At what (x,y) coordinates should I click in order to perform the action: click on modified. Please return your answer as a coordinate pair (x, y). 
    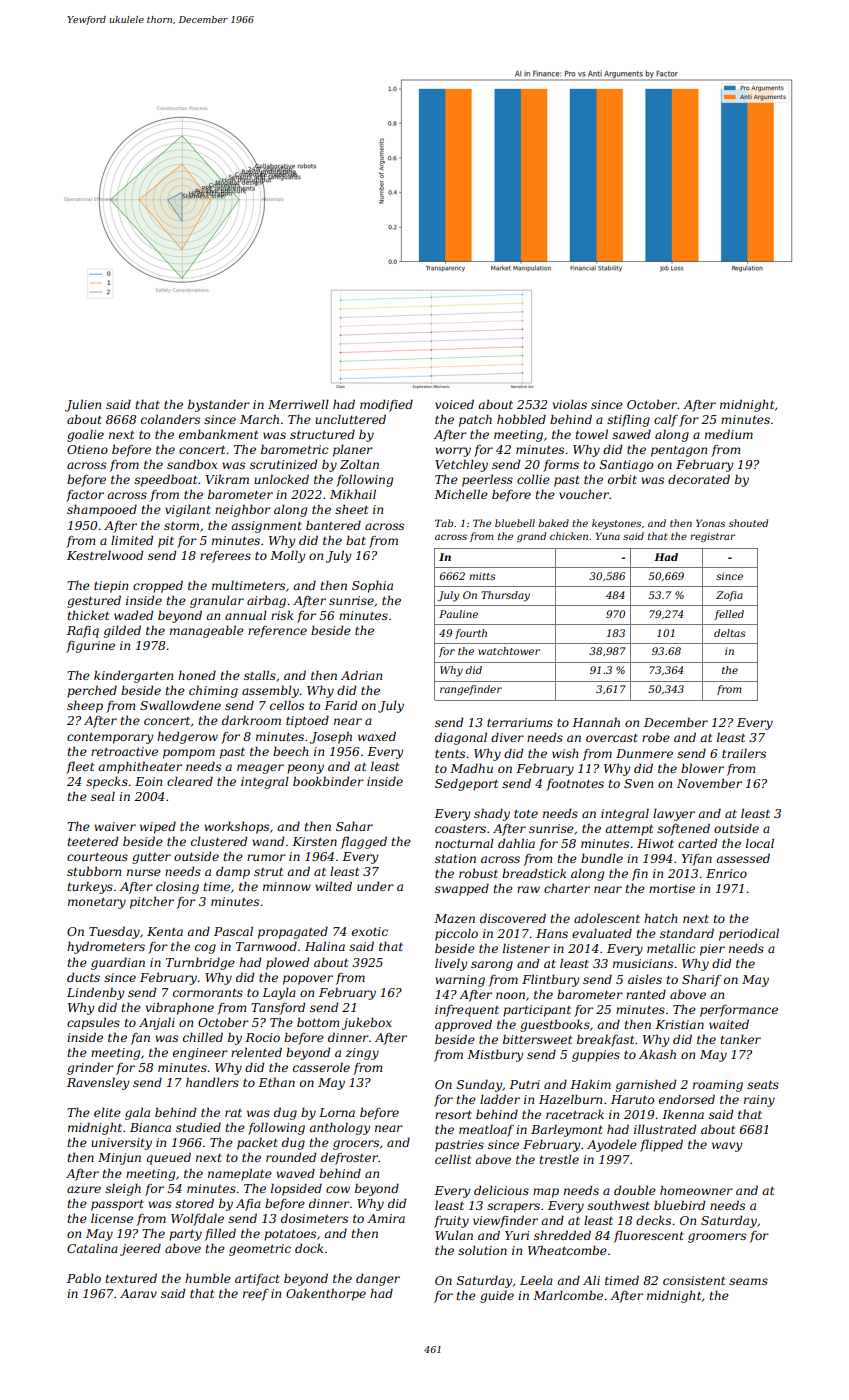
    Looking at the image, I should click on (386, 405).
